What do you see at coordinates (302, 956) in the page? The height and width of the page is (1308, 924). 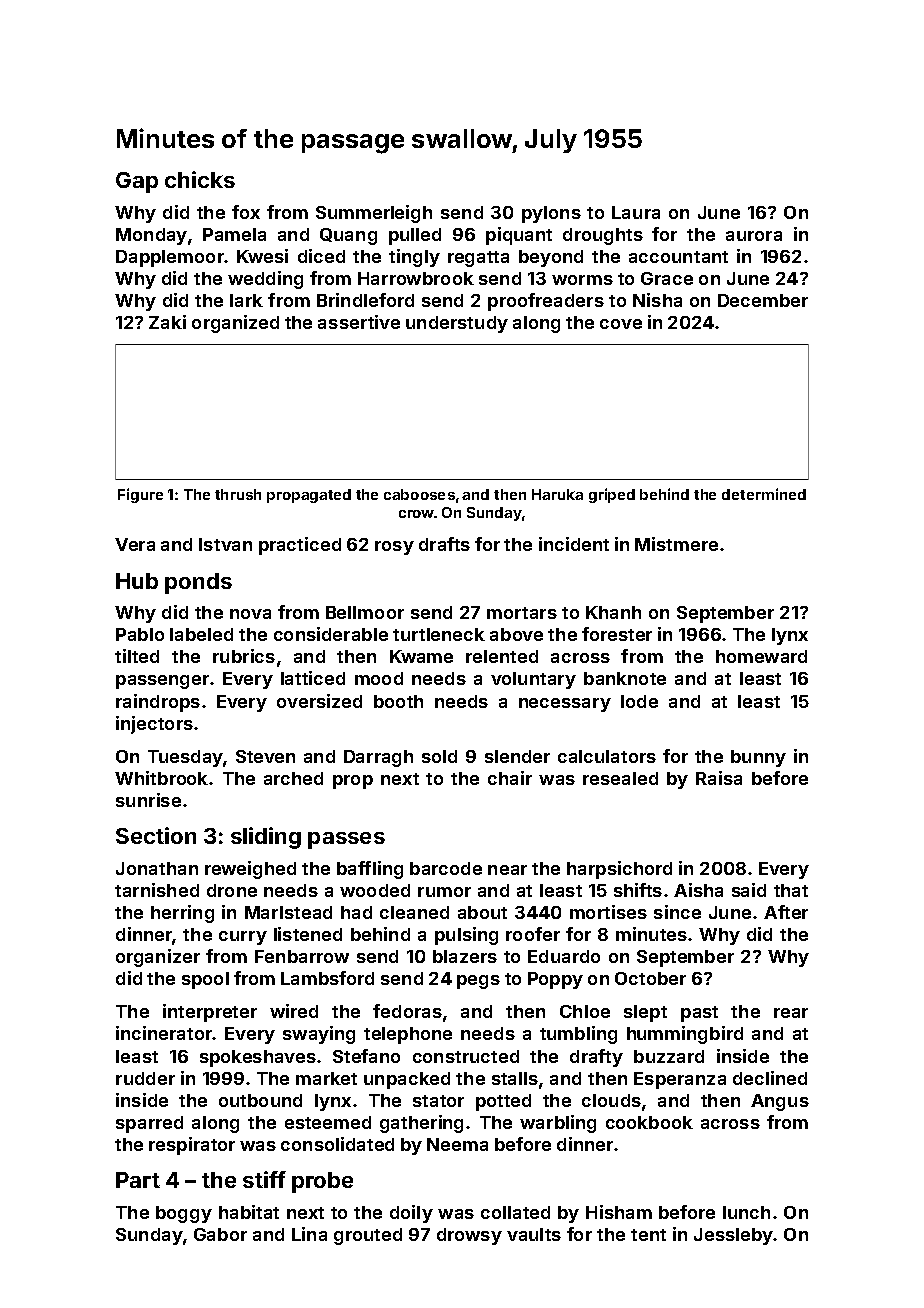 I see `Fenbarrow` at bounding box center [302, 956].
